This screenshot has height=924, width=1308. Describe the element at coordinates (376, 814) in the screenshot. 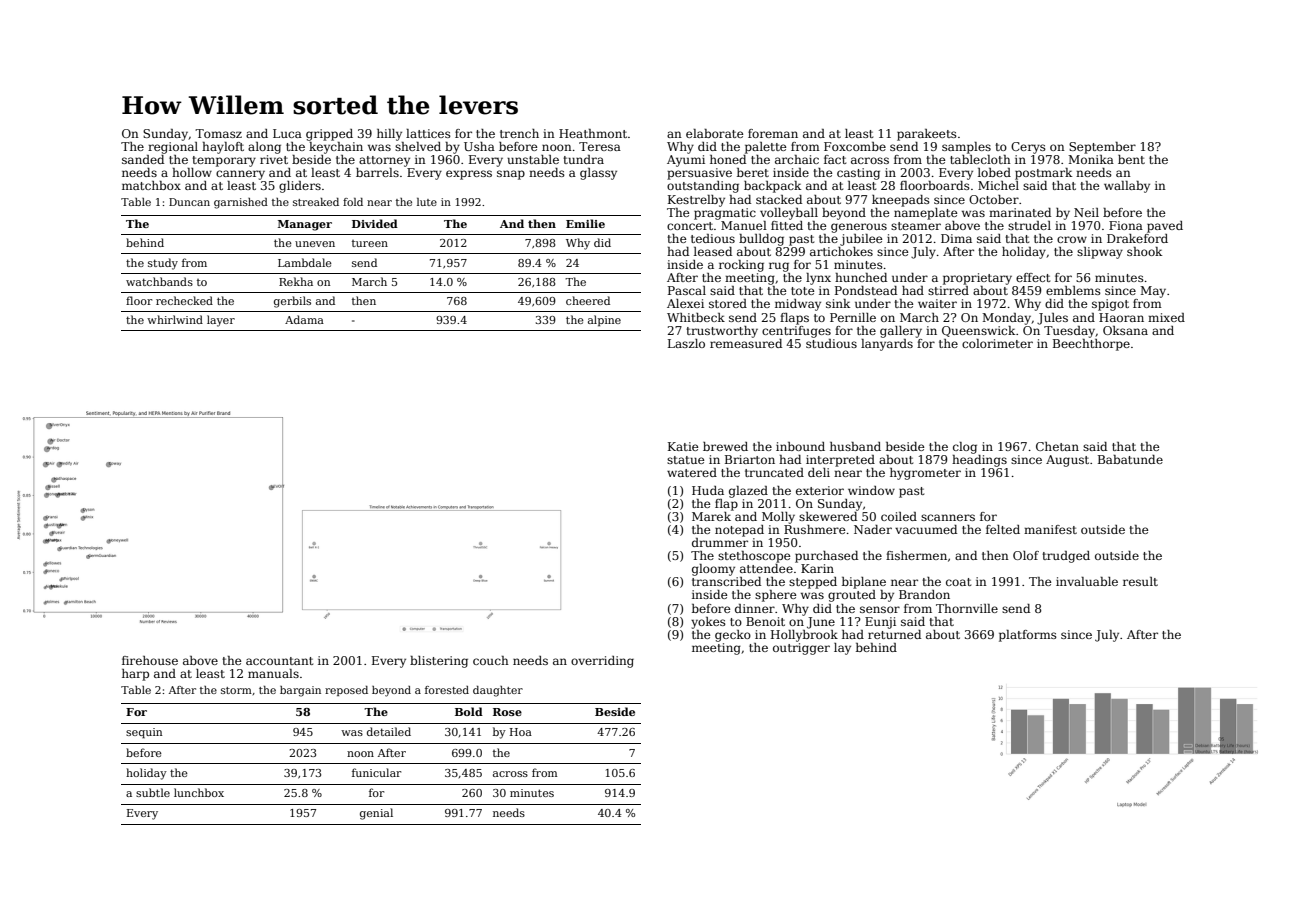

I see `genial` at that location.
